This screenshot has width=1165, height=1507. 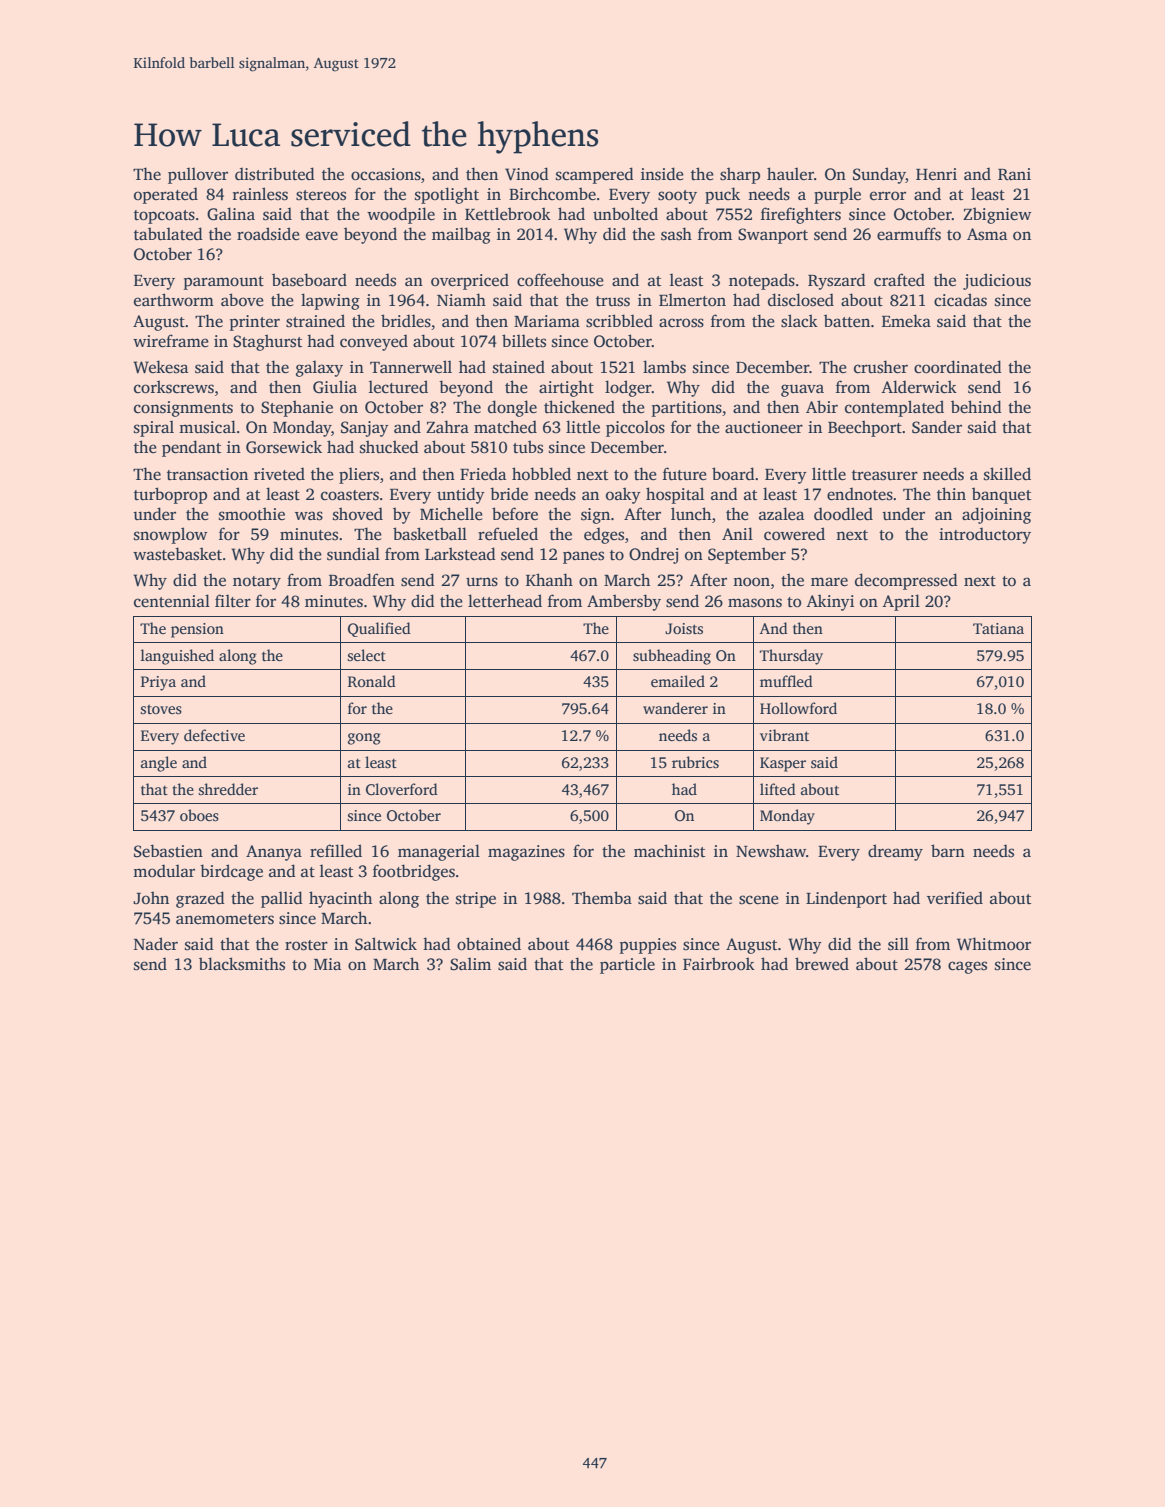 I want to click on Nader, so click(x=156, y=944).
